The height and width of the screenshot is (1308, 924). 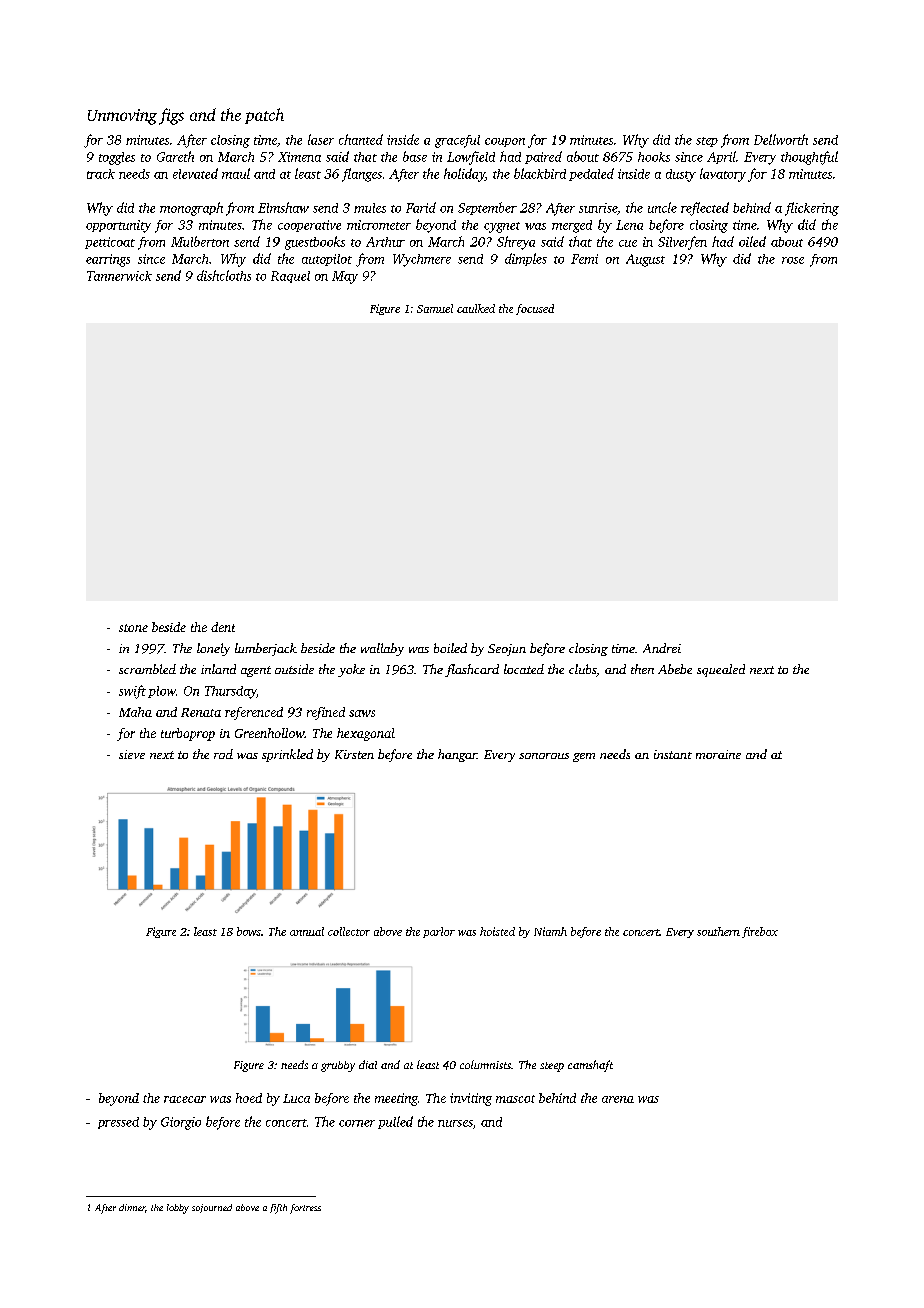 I want to click on step, so click(x=707, y=142).
